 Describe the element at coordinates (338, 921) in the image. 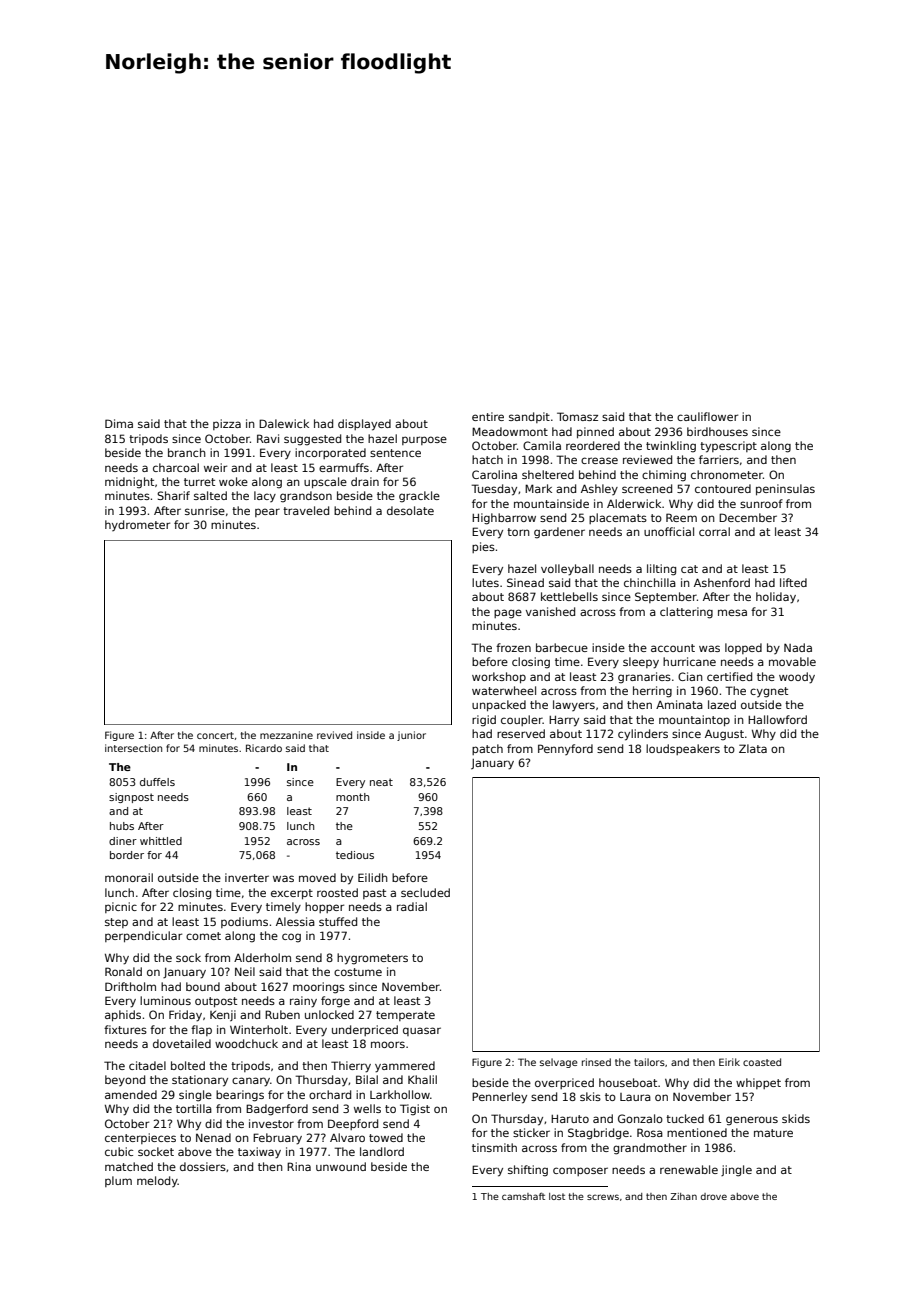

I see `stuffed` at that location.
